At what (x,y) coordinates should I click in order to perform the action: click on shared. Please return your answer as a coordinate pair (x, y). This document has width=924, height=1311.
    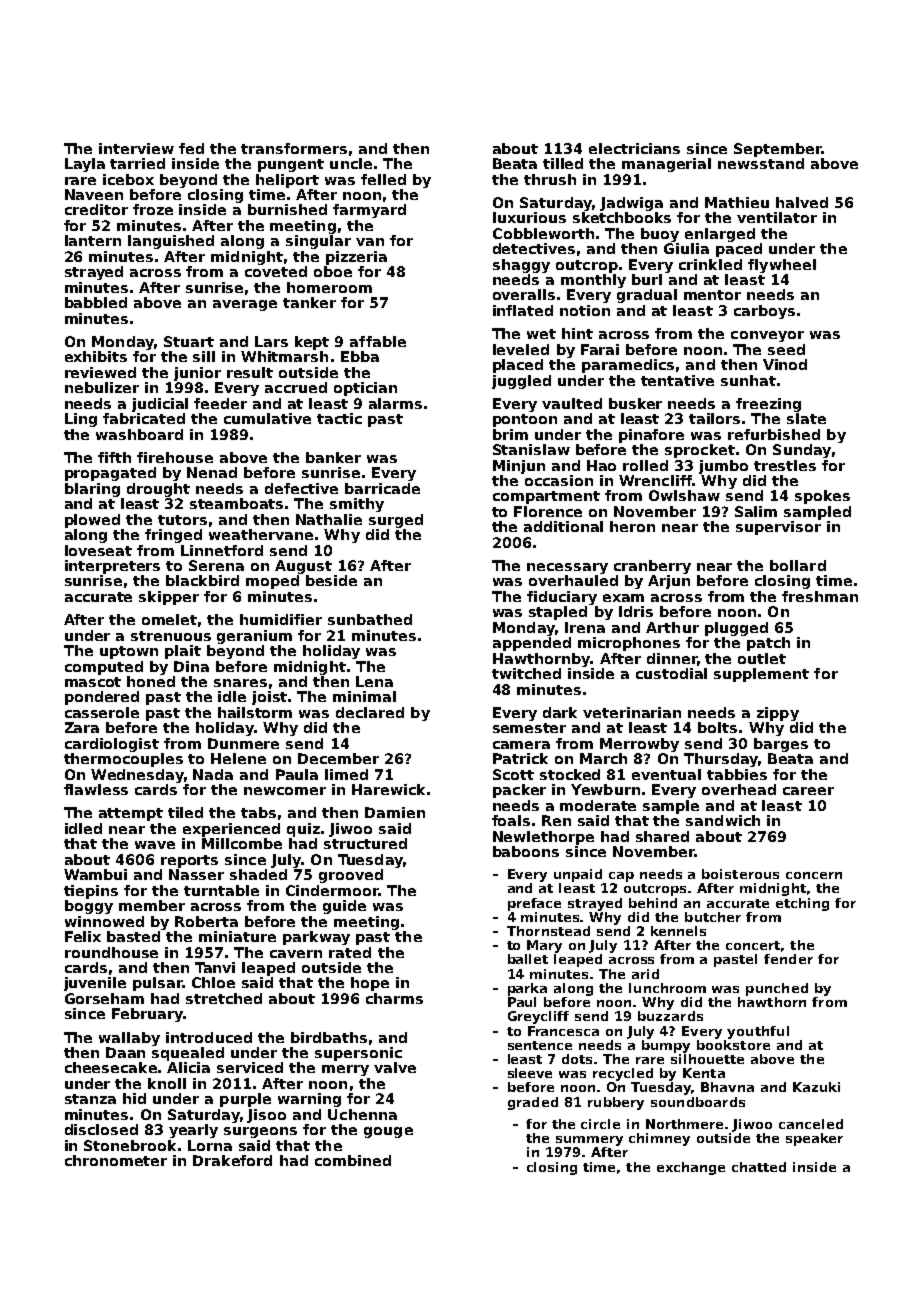
    Looking at the image, I should click on (662, 836).
